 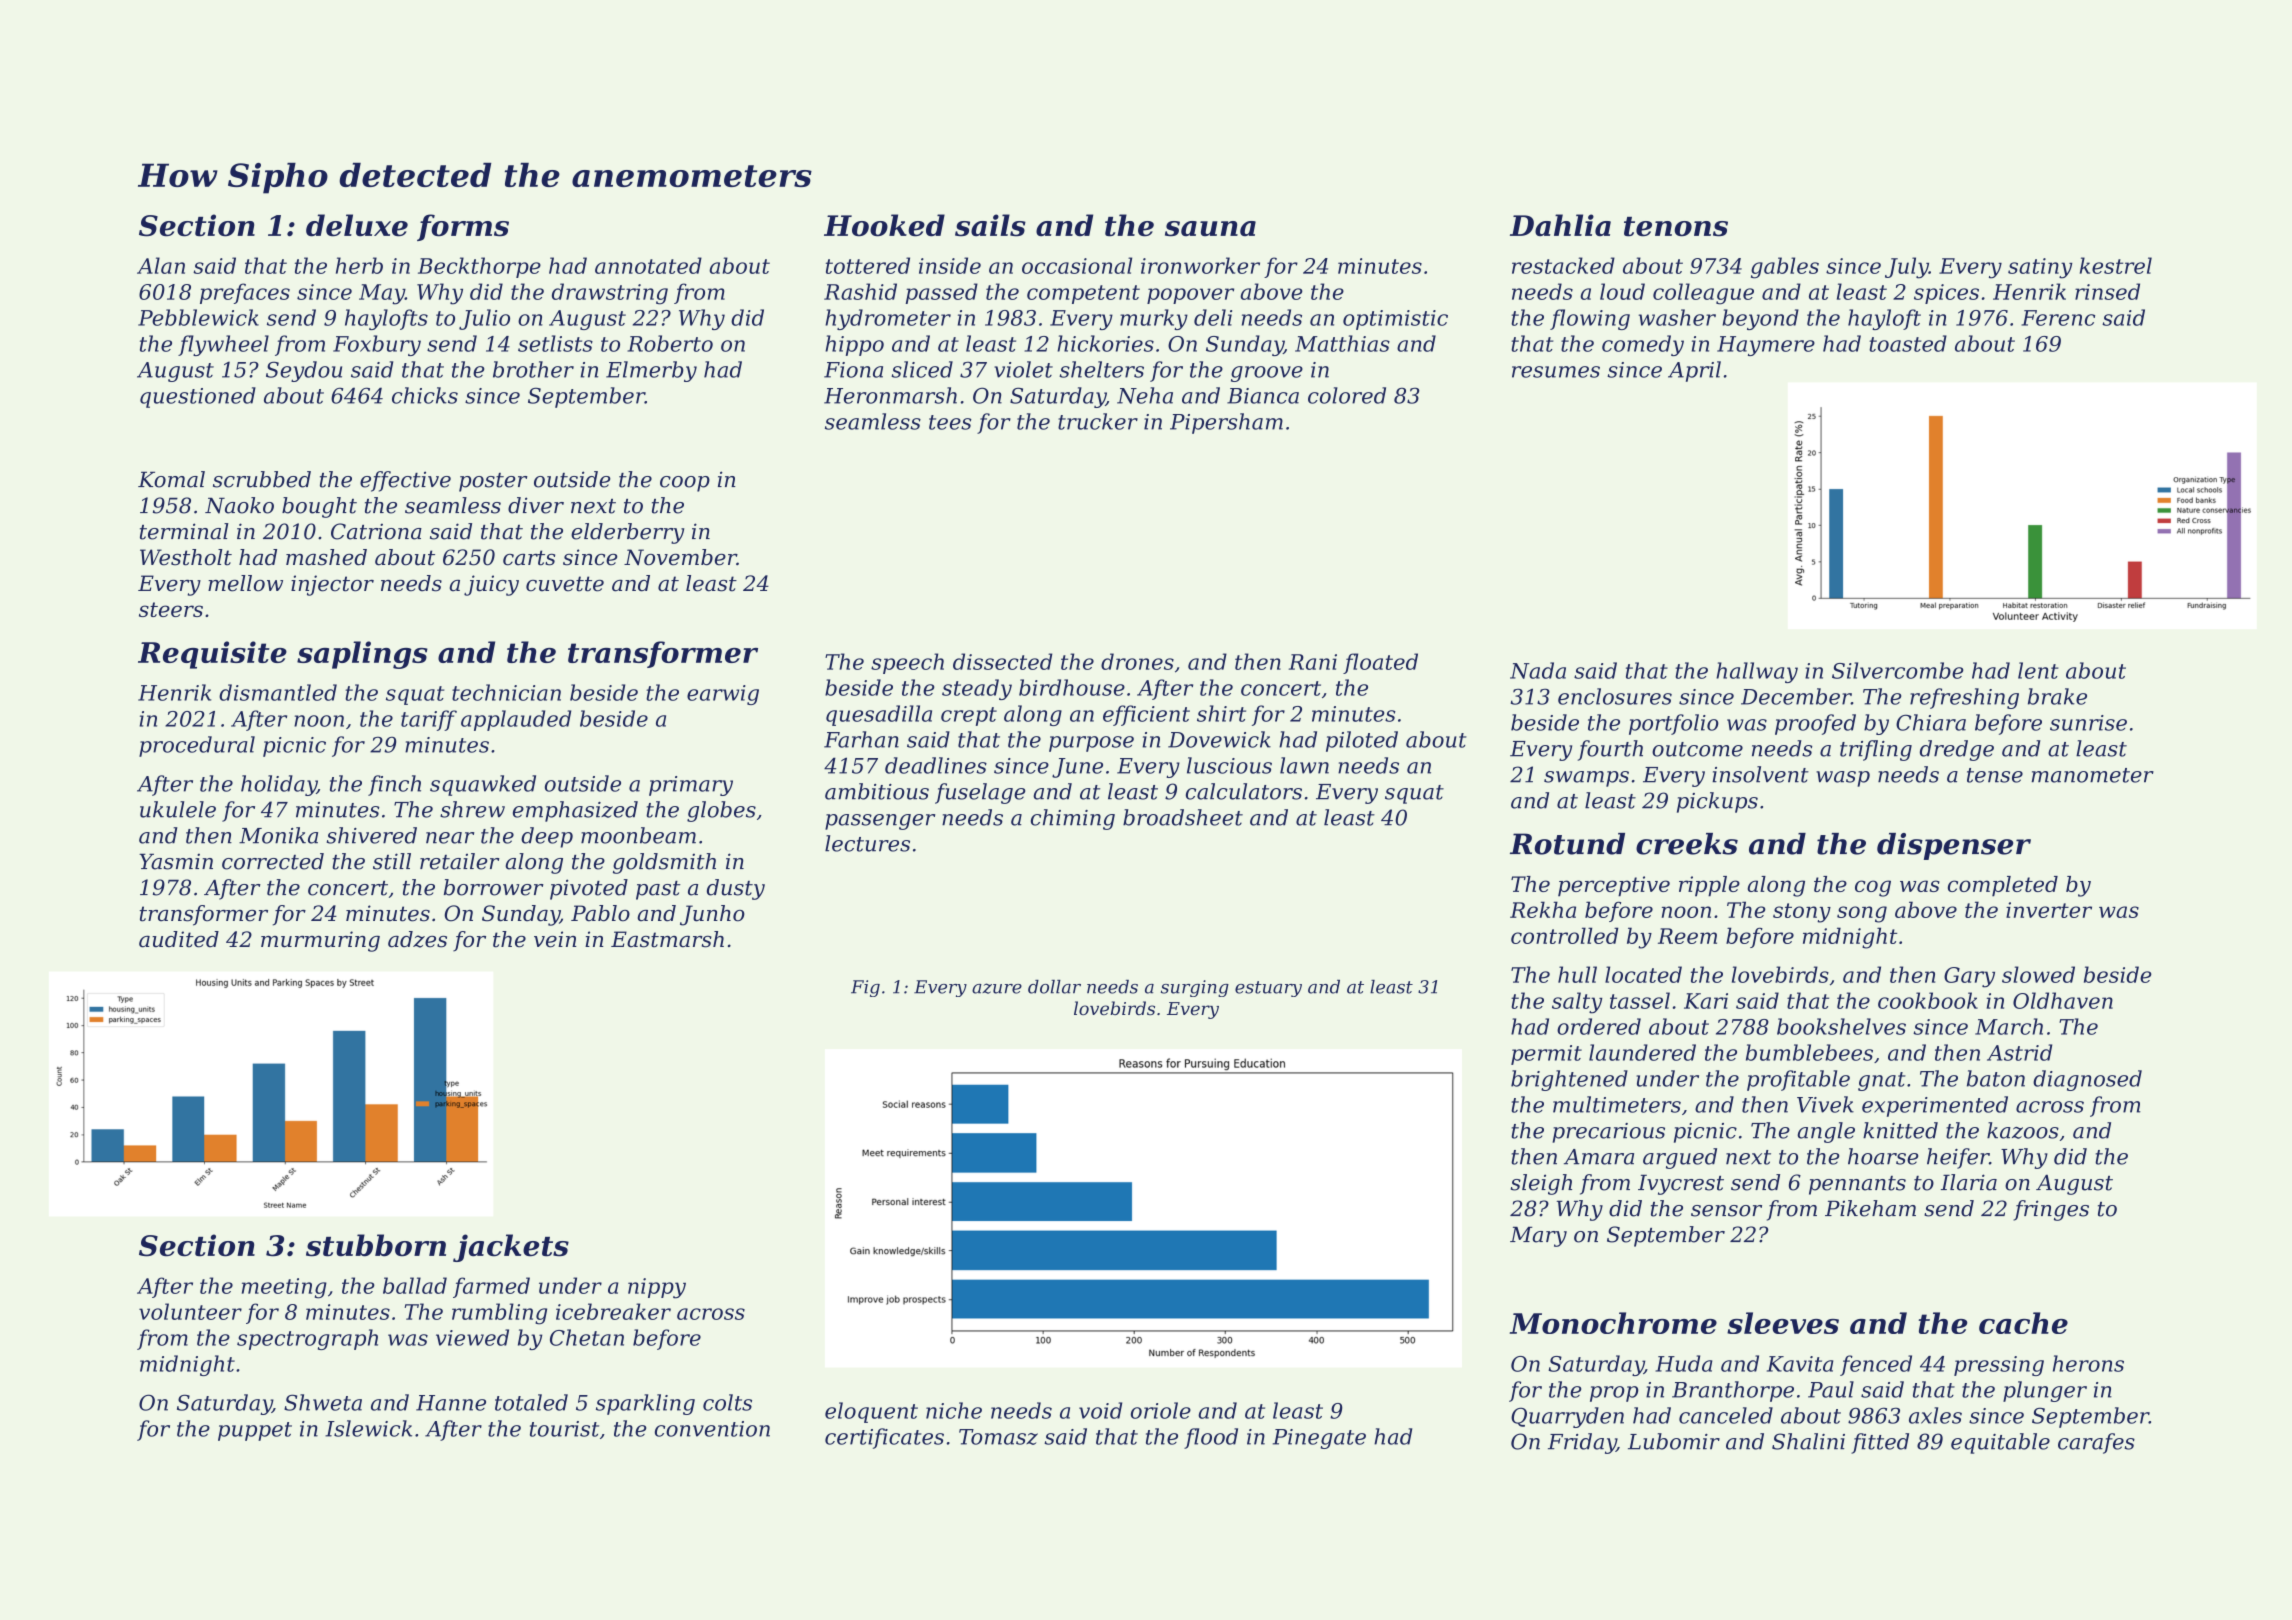 What do you see at coordinates (417, 939) in the image?
I see `adzes` at bounding box center [417, 939].
